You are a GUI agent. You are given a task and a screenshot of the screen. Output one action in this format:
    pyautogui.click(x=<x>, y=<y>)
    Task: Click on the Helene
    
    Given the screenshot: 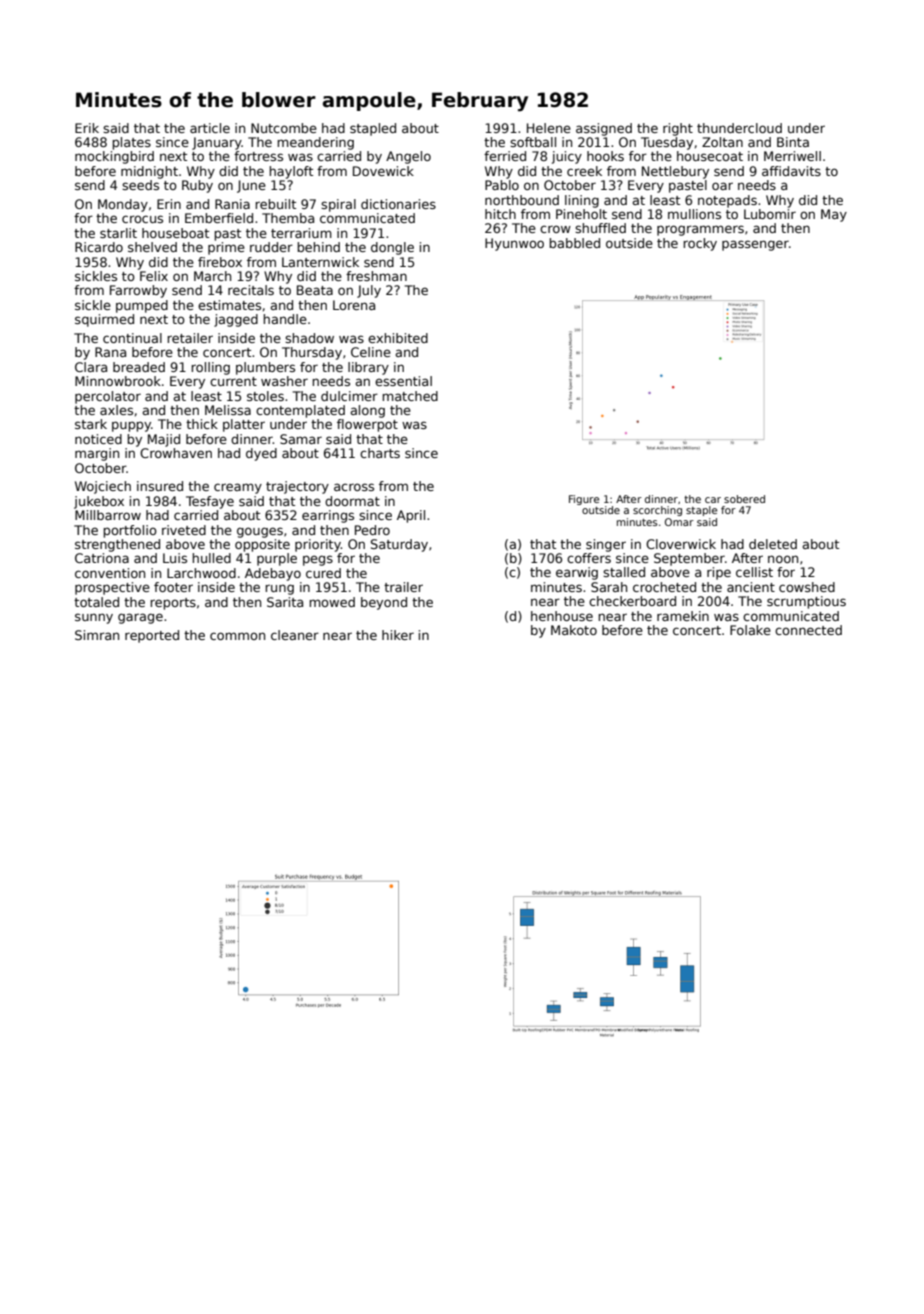 What is the action you would take?
    pyautogui.click(x=549, y=128)
